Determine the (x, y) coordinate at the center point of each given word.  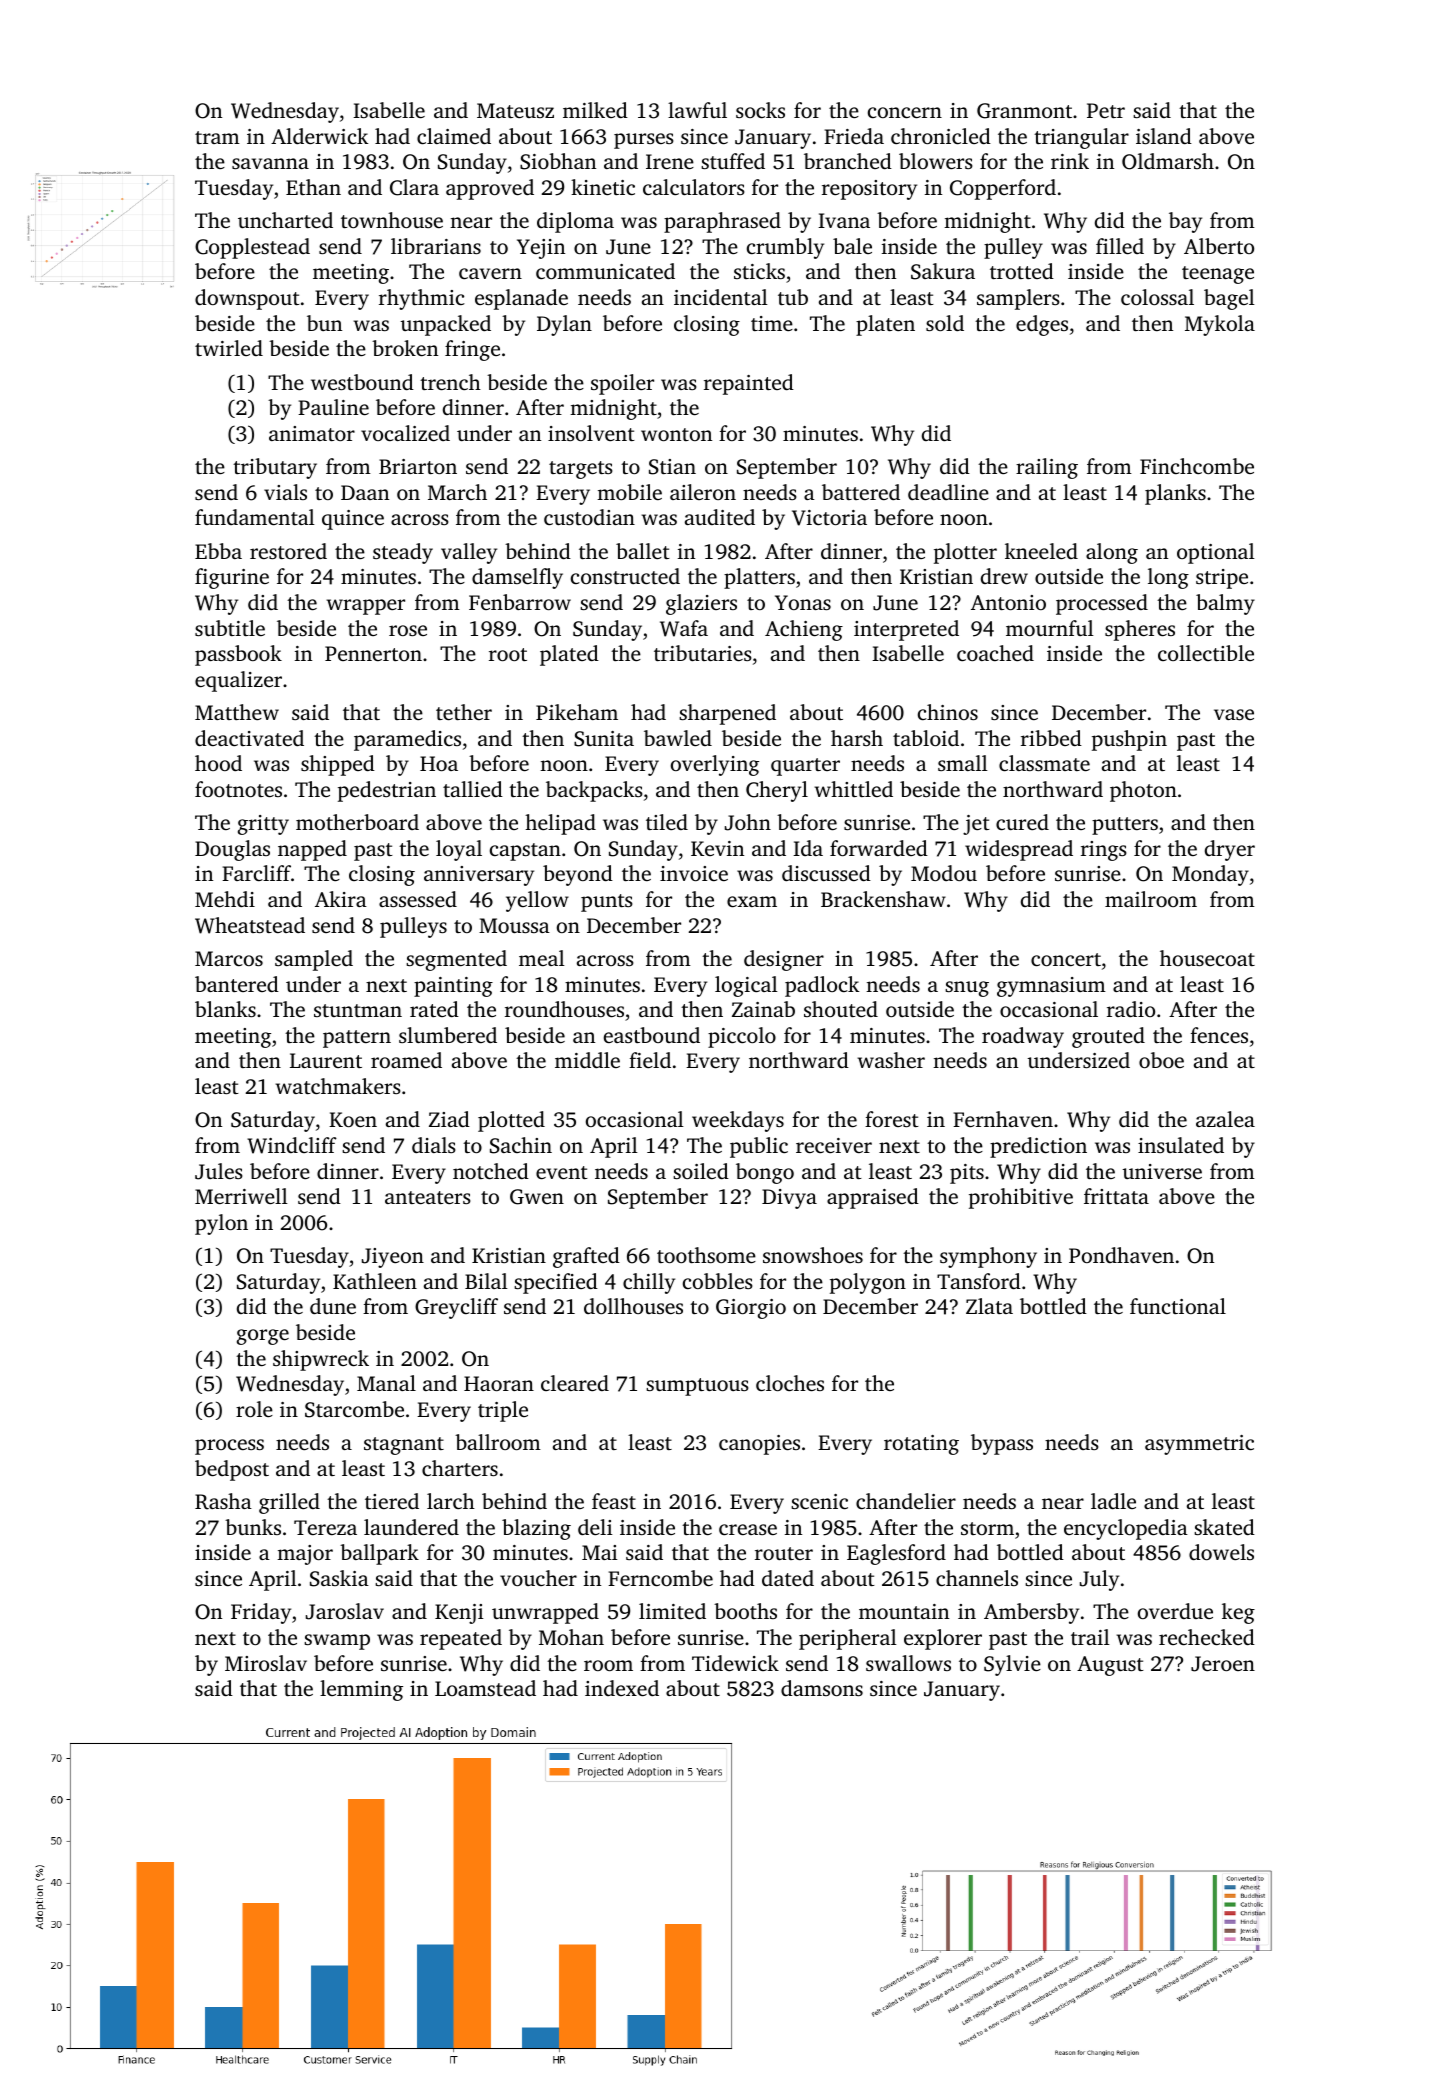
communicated (605, 271)
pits (967, 1174)
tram (217, 137)
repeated (461, 1639)
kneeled (1041, 551)
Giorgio (751, 1309)
